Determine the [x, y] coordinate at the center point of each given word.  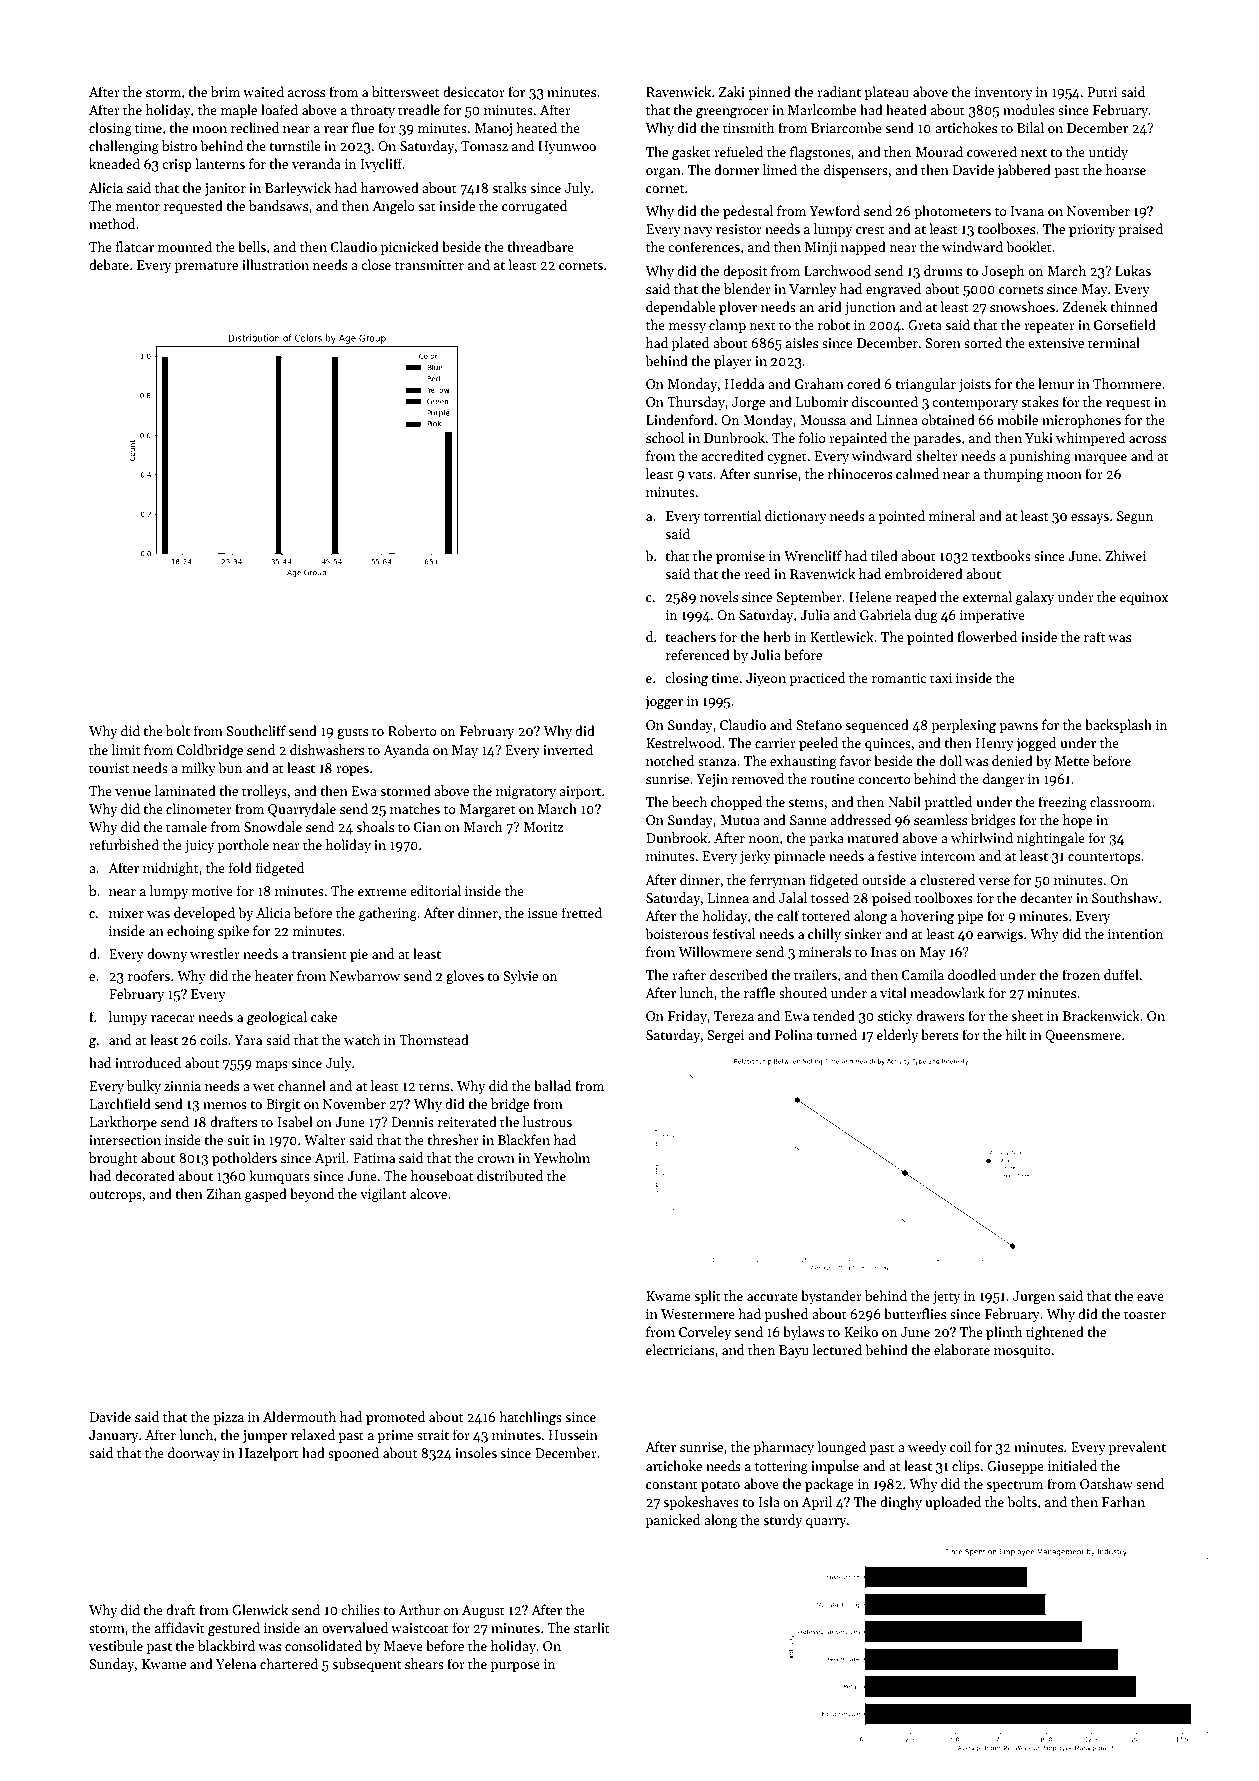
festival [734, 933]
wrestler [215, 953]
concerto [884, 779]
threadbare [540, 246]
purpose [515, 1667]
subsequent [366, 1665]
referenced [698, 654]
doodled [972, 974]
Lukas [1133, 270]
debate [109, 264]
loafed [279, 109]
